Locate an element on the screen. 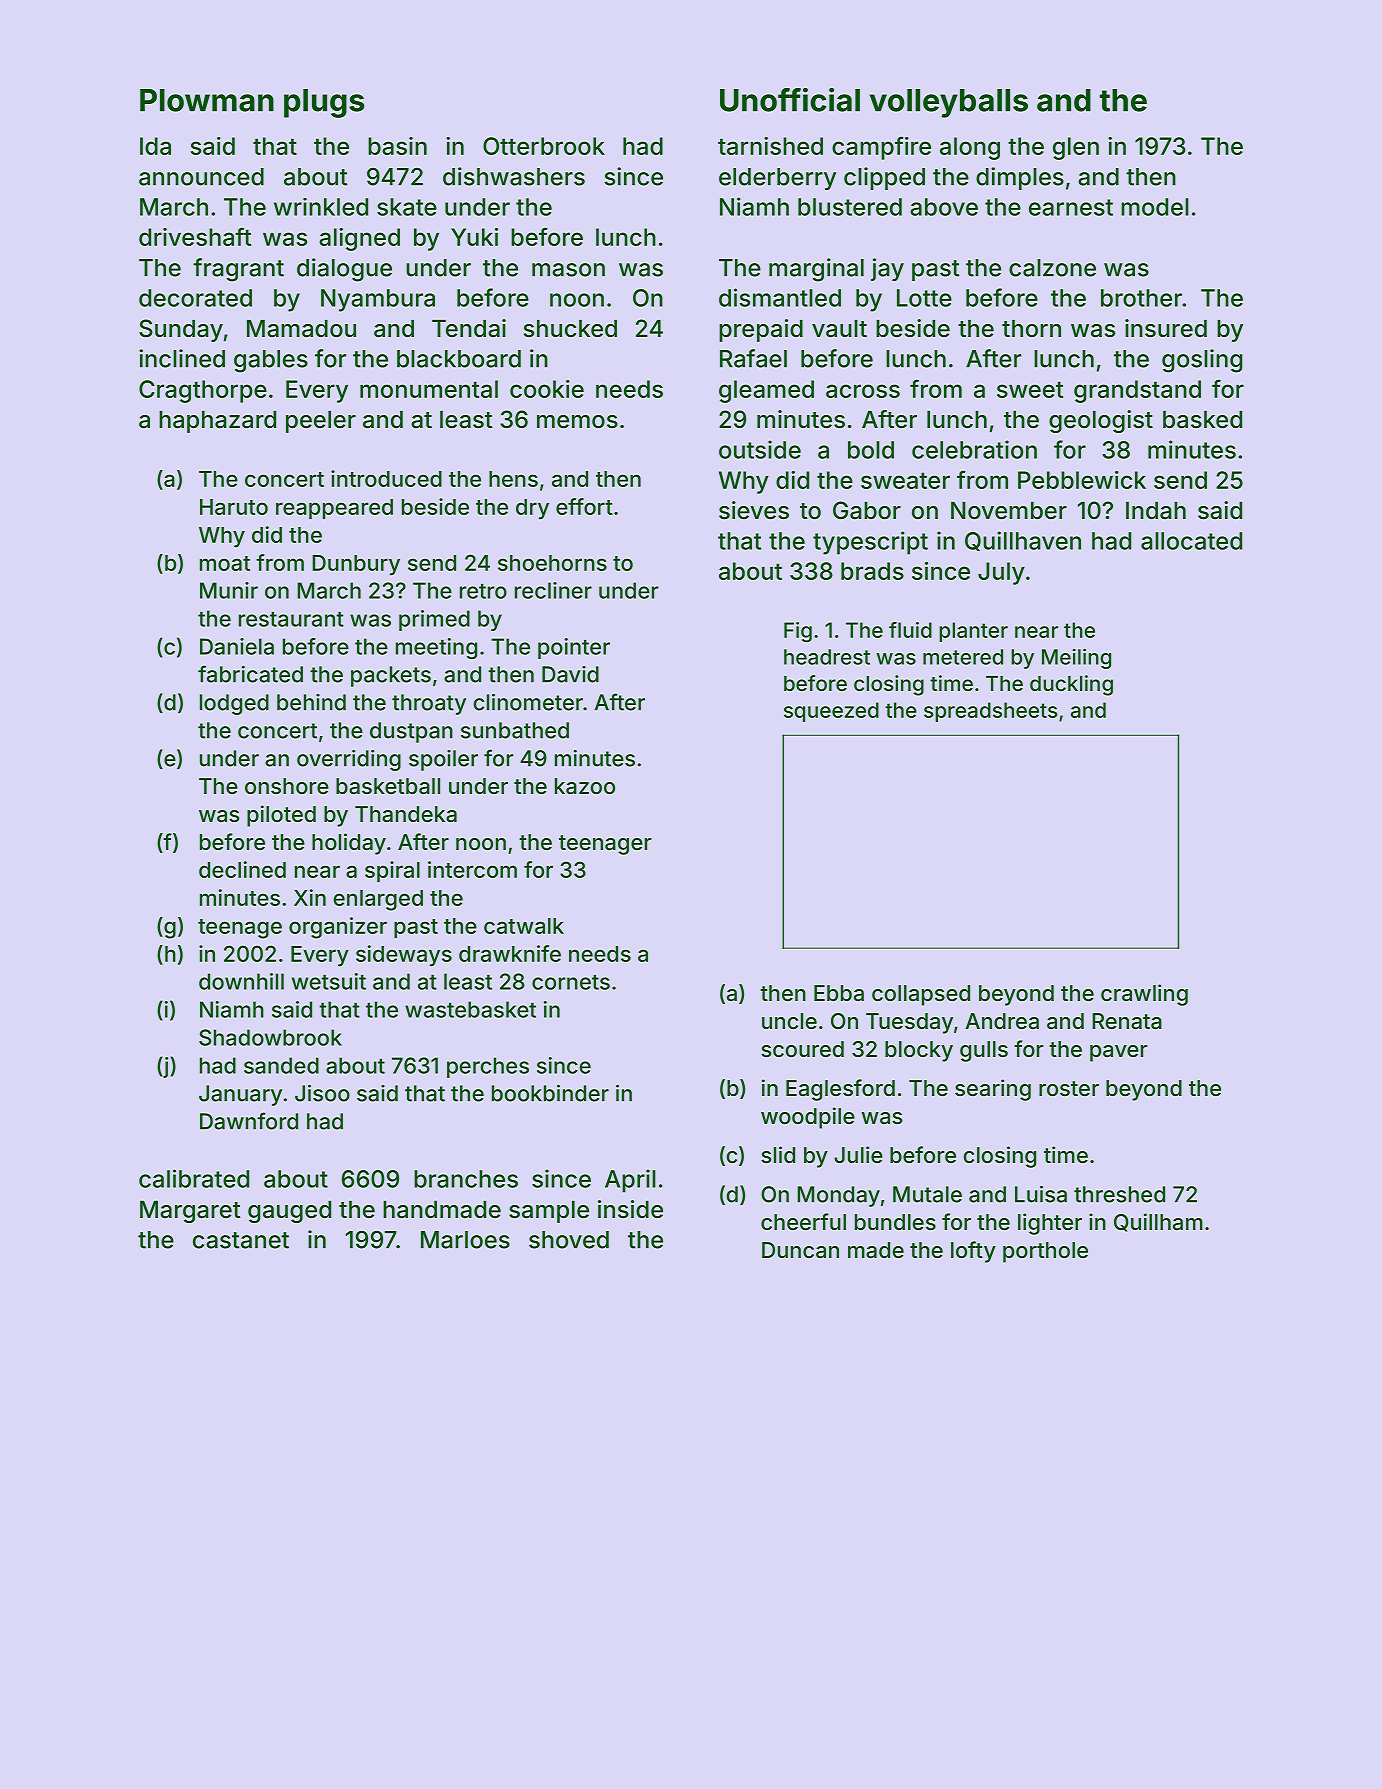 This screenshot has width=1382, height=1789. model is located at coordinates (1155, 207).
